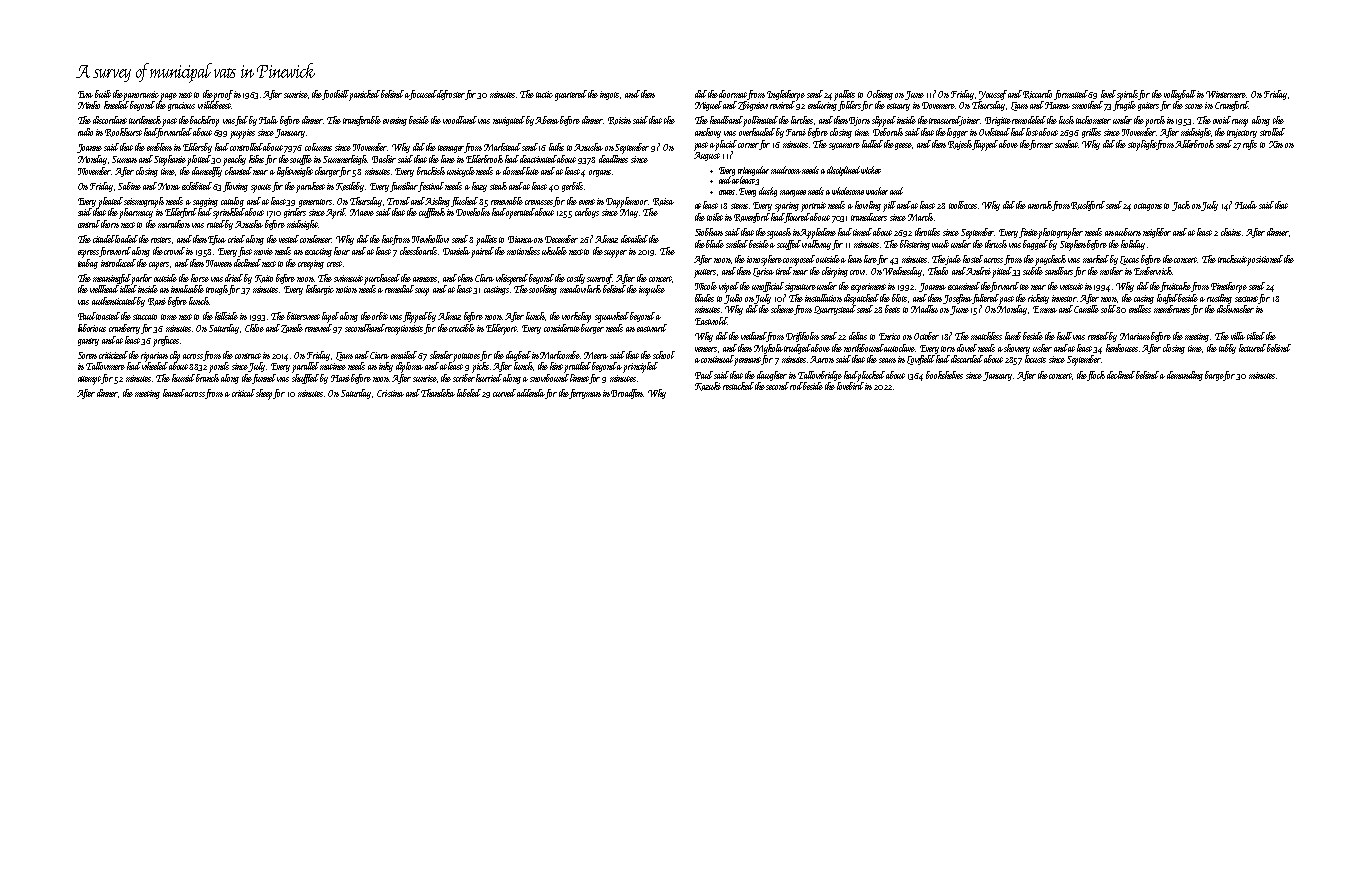 This screenshot has height=887, width=1372. Describe the element at coordinates (754, 337) in the screenshot. I see `wetland` at that location.
